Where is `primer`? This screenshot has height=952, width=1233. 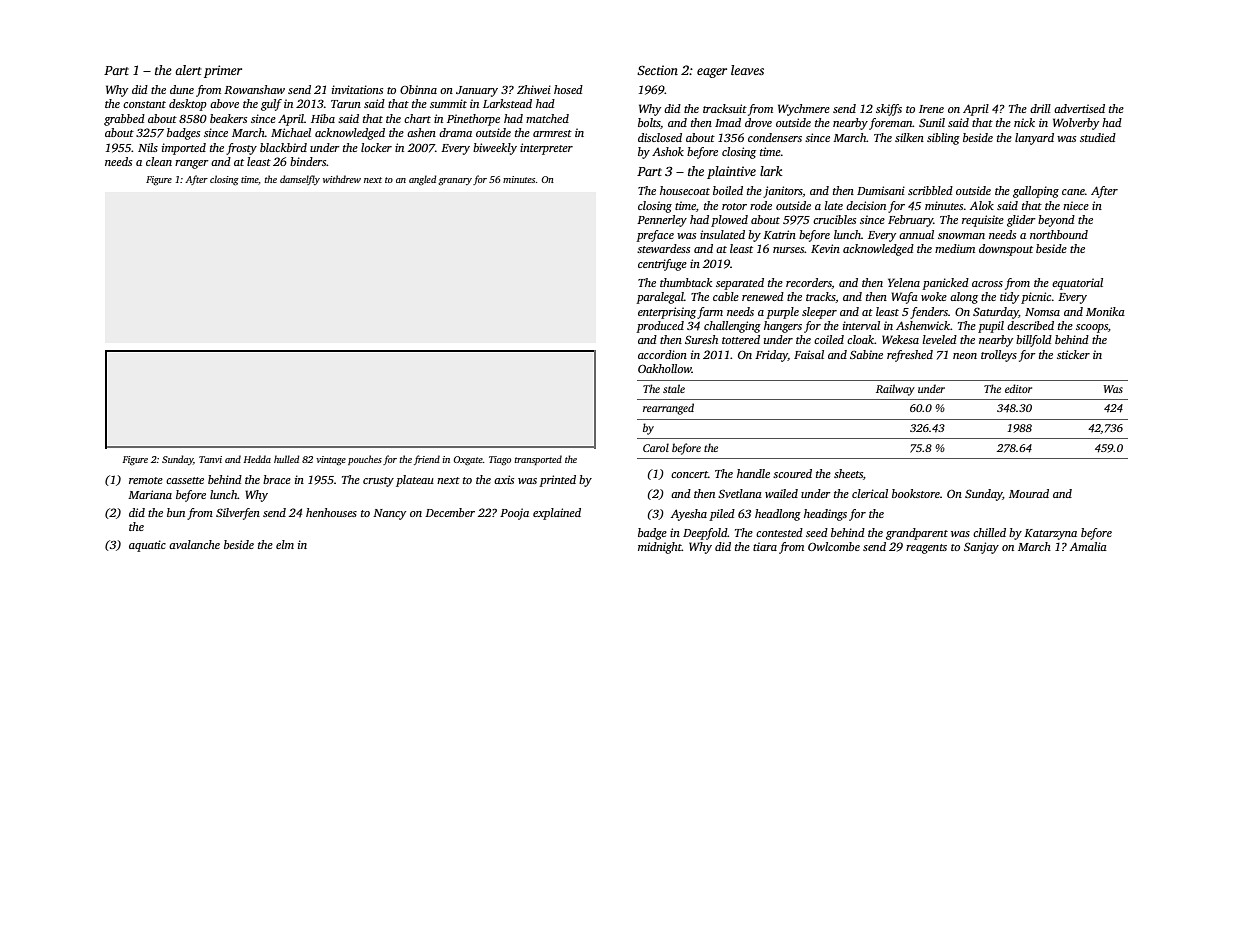
primer is located at coordinates (223, 71).
